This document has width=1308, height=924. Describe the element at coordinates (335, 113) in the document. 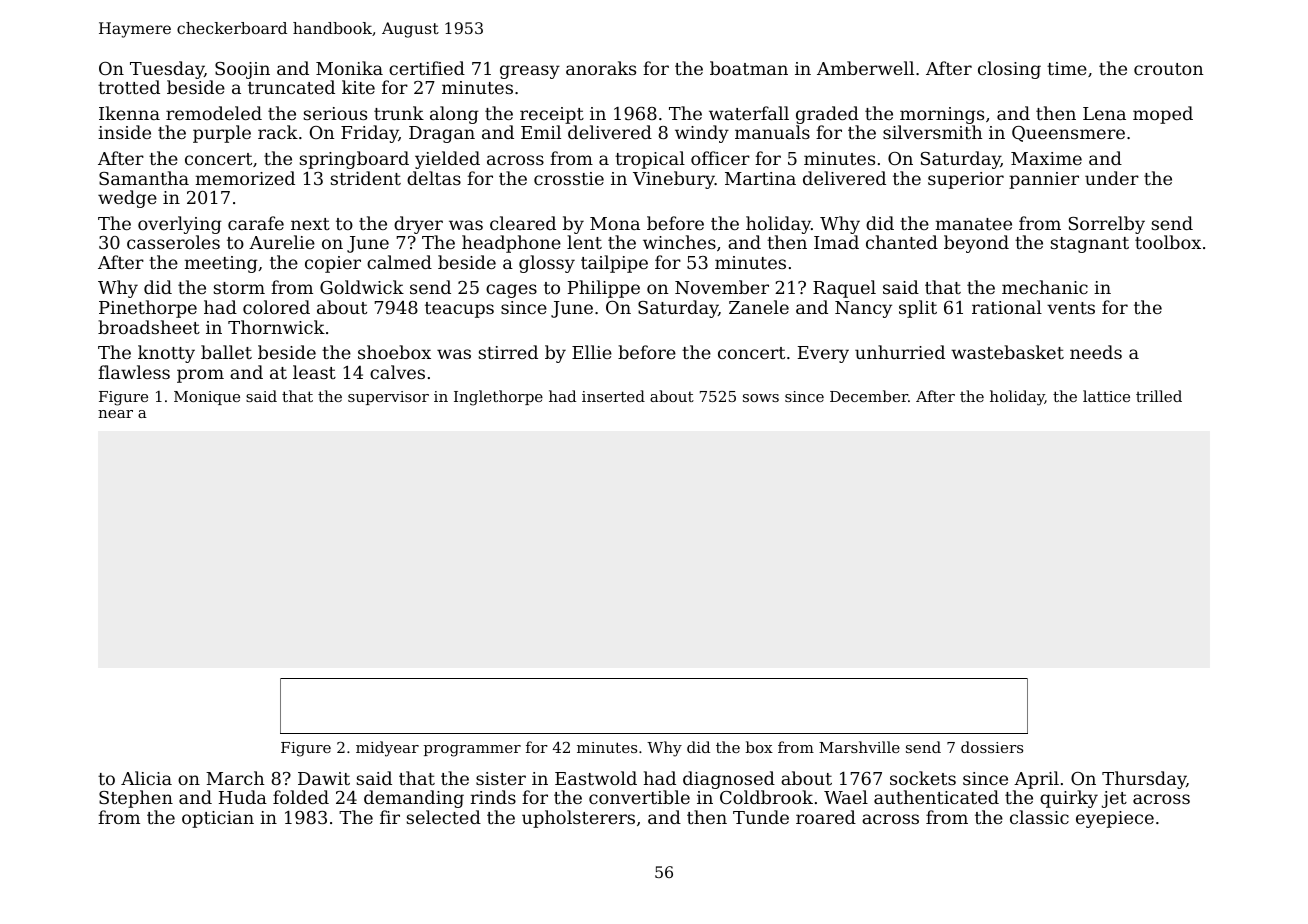

I see `serious` at that location.
